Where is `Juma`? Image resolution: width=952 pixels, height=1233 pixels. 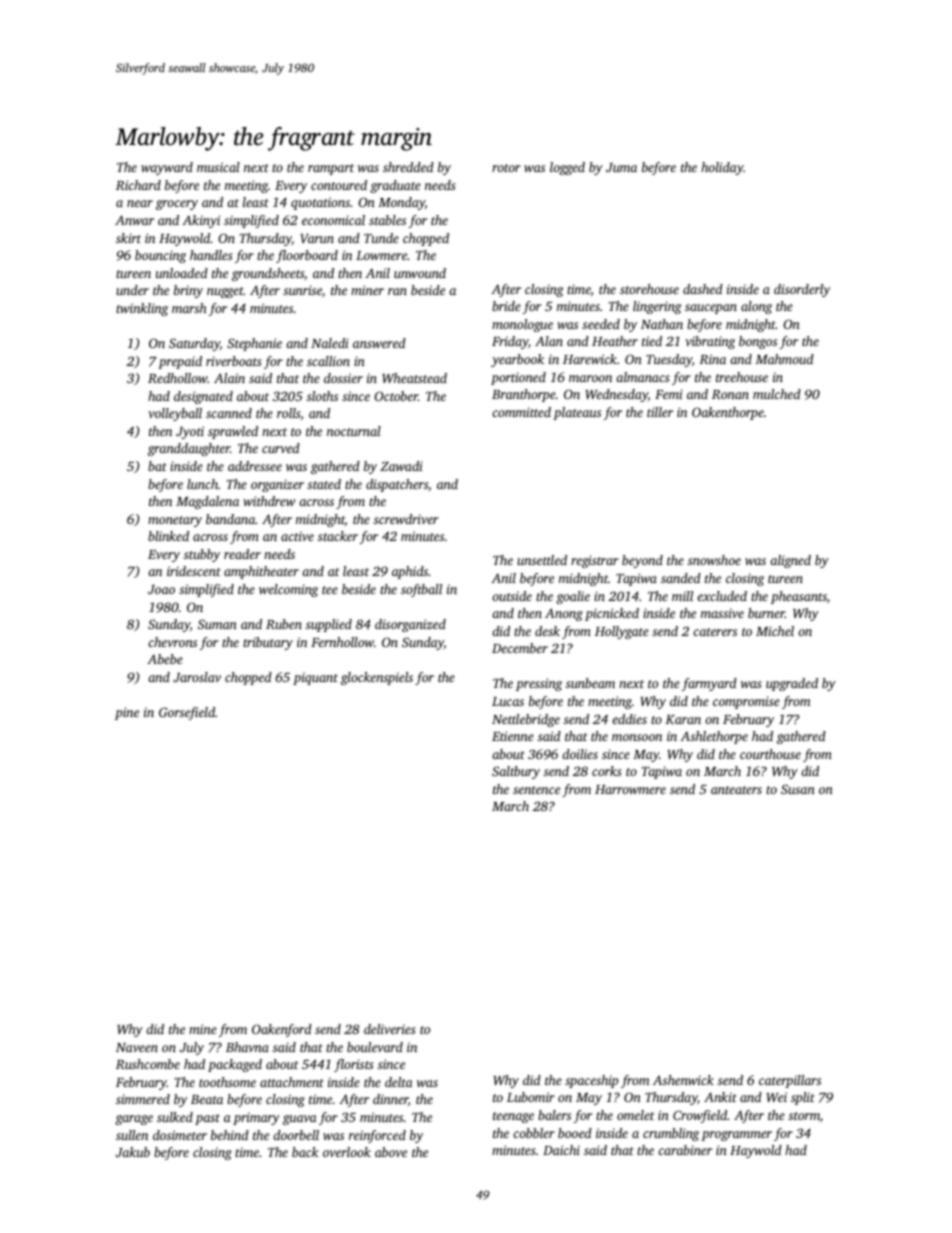
Juma is located at coordinates (621, 167).
